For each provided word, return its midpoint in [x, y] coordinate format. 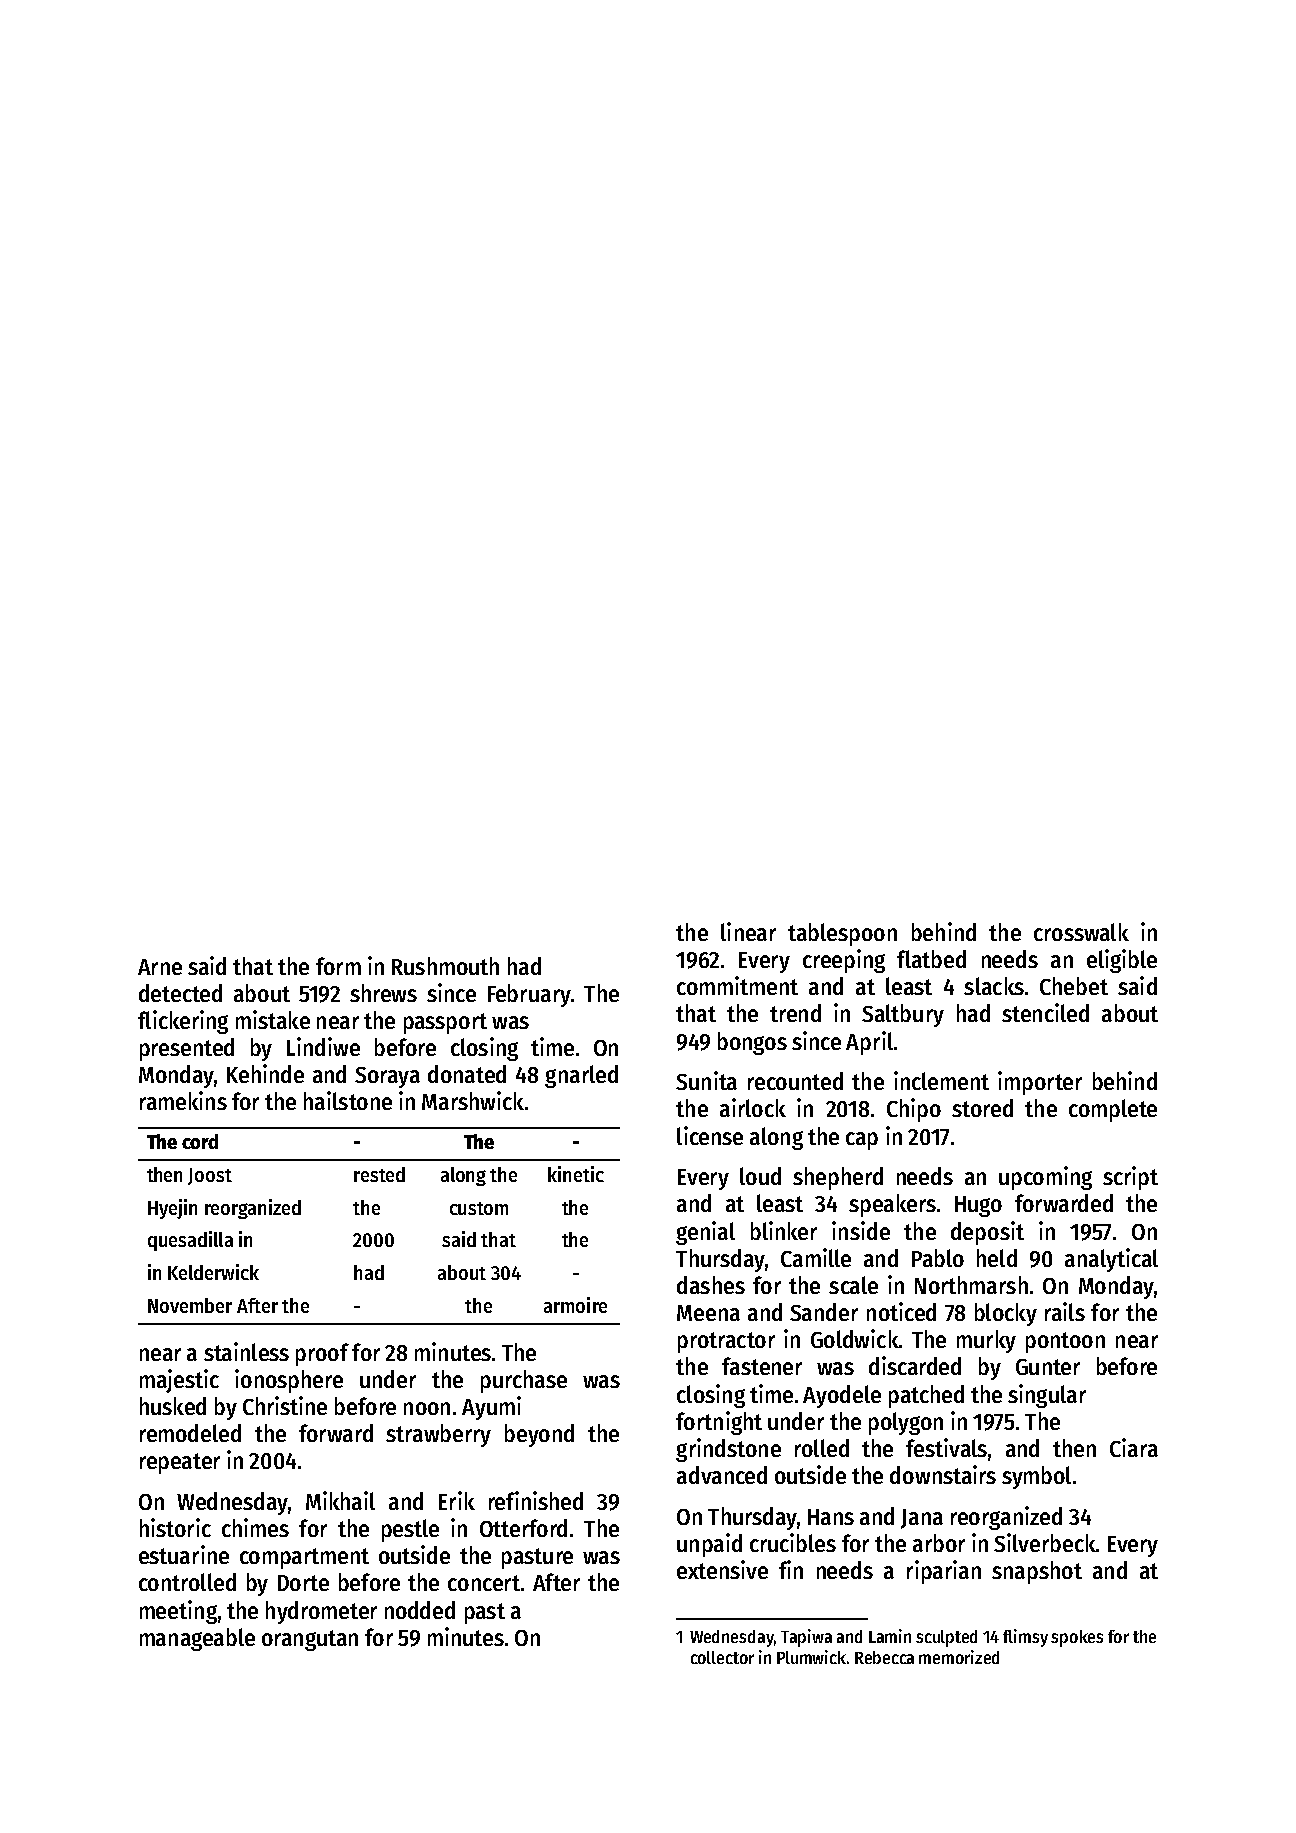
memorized [959, 1657]
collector [722, 1657]
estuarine [184, 1554]
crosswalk [1081, 932]
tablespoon [842, 934]
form [338, 966]
